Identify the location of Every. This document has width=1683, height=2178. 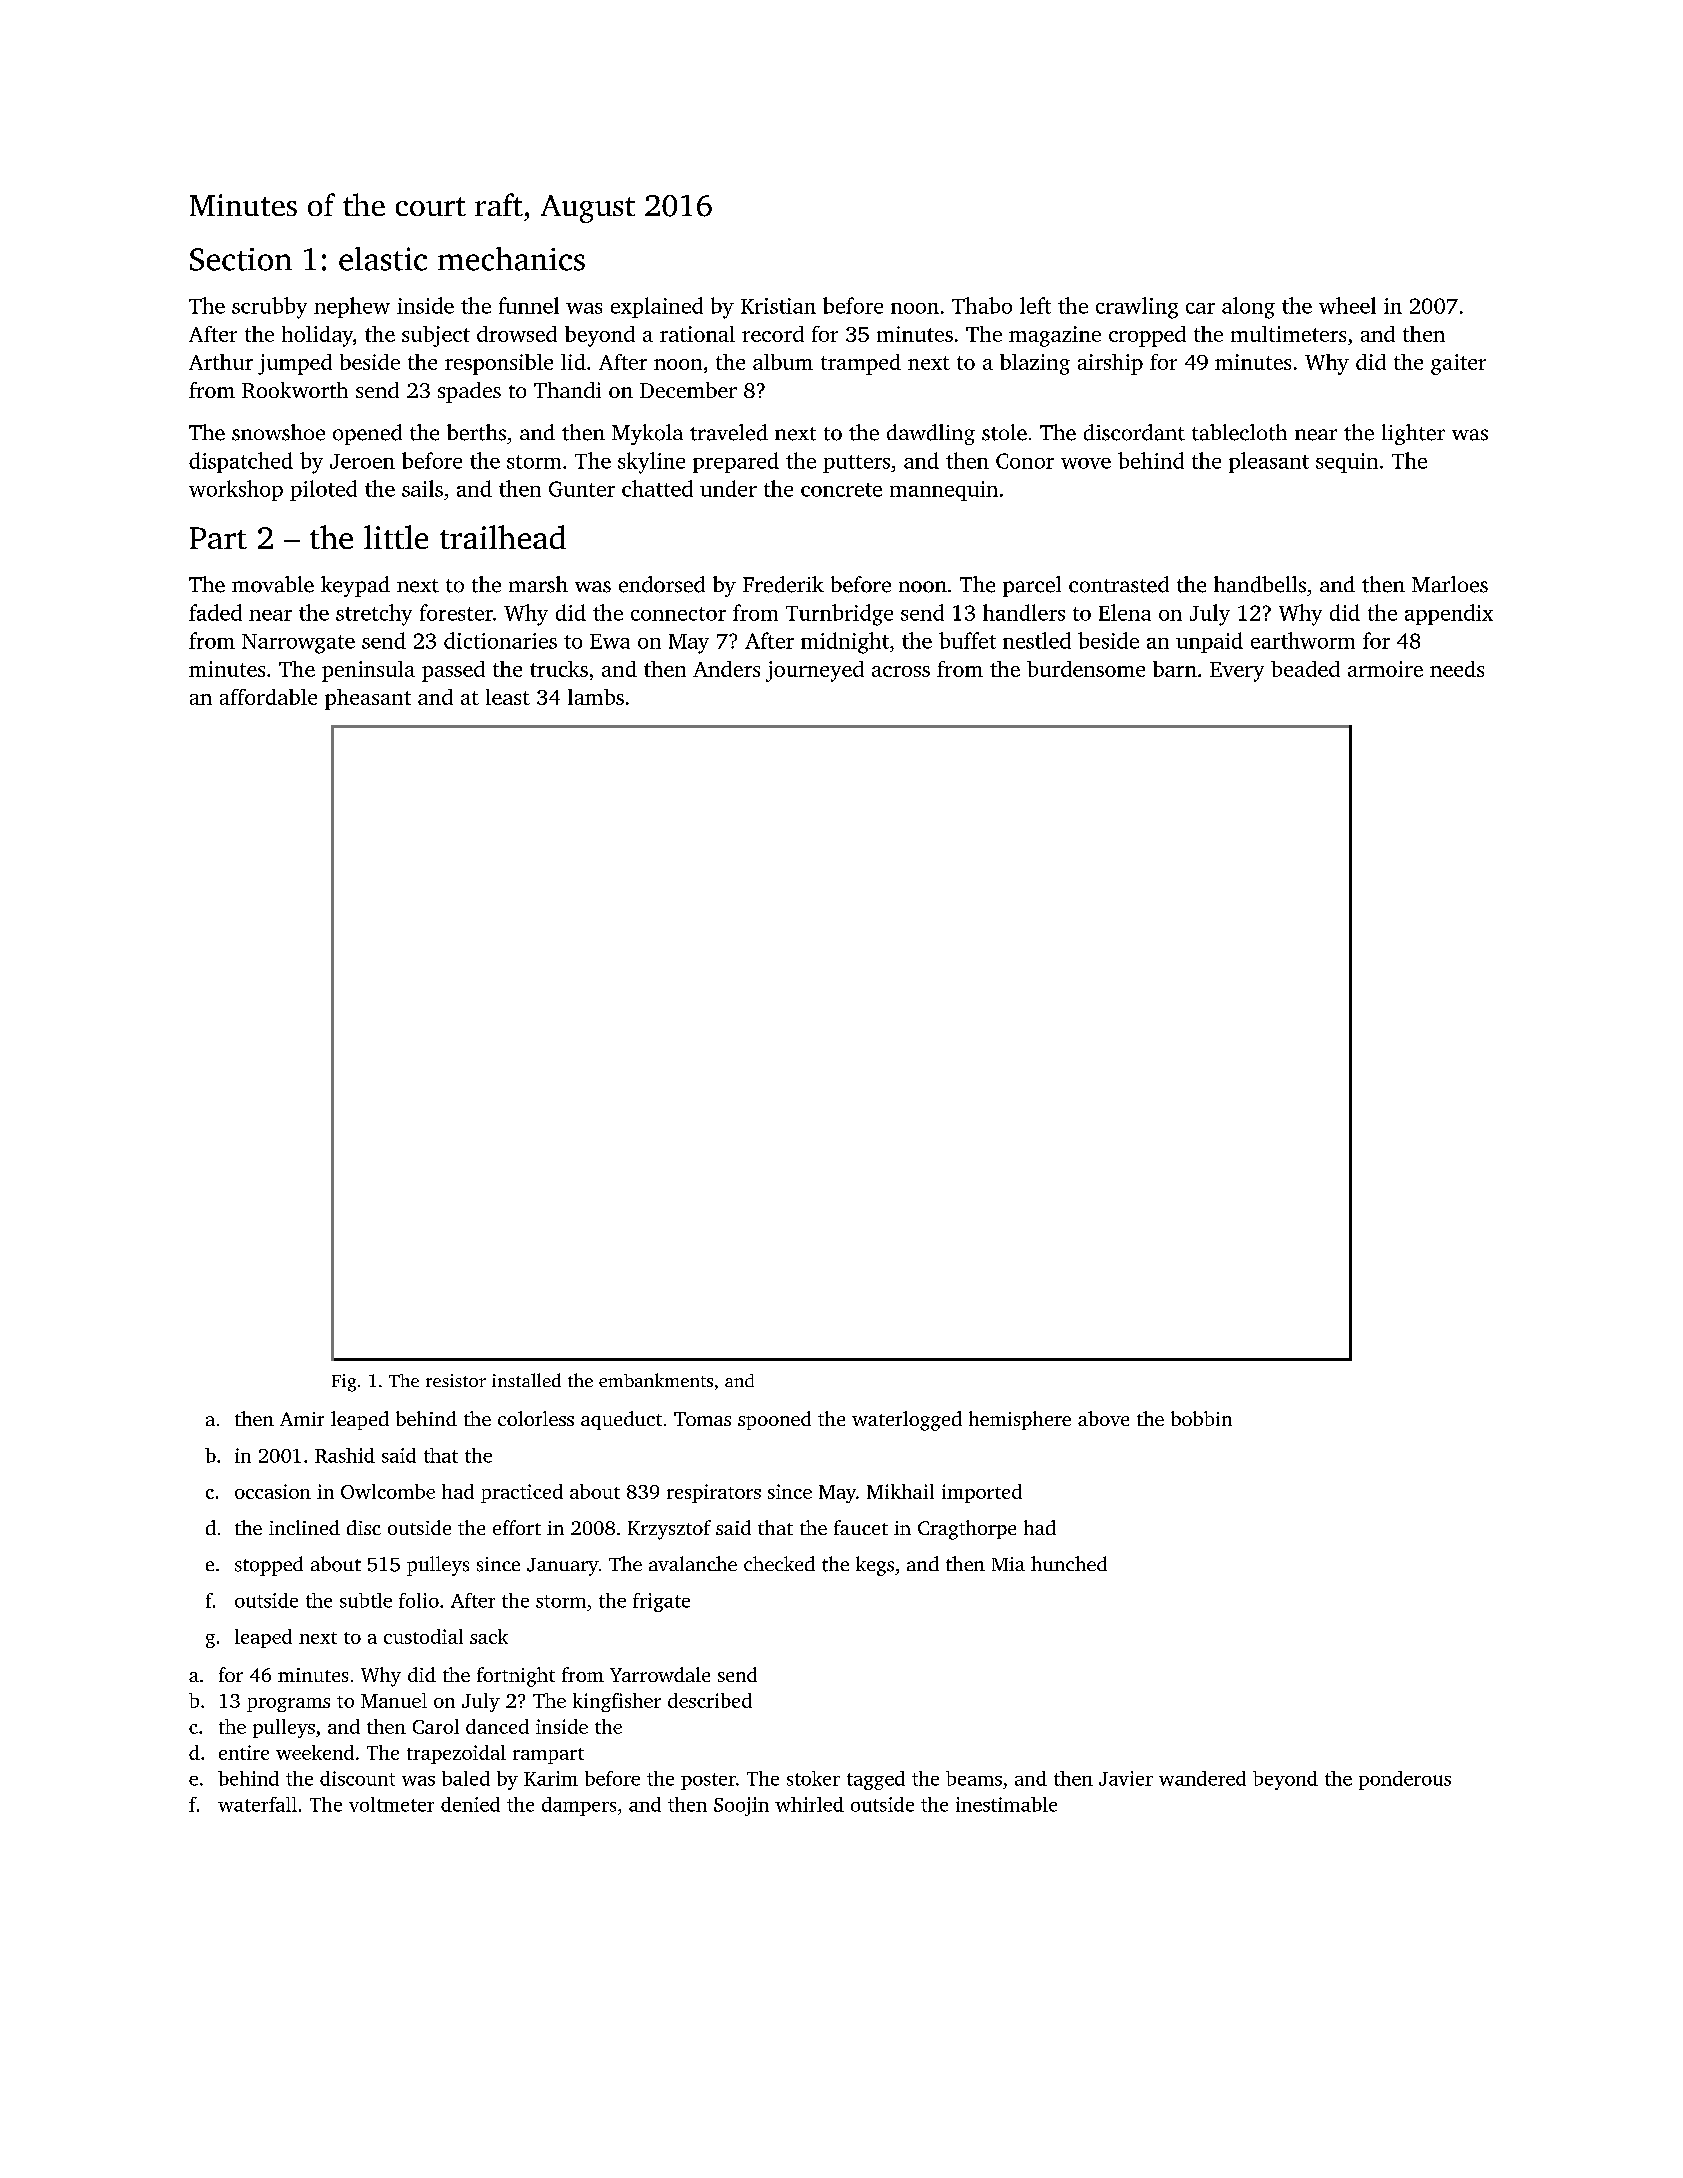
(1237, 672).
